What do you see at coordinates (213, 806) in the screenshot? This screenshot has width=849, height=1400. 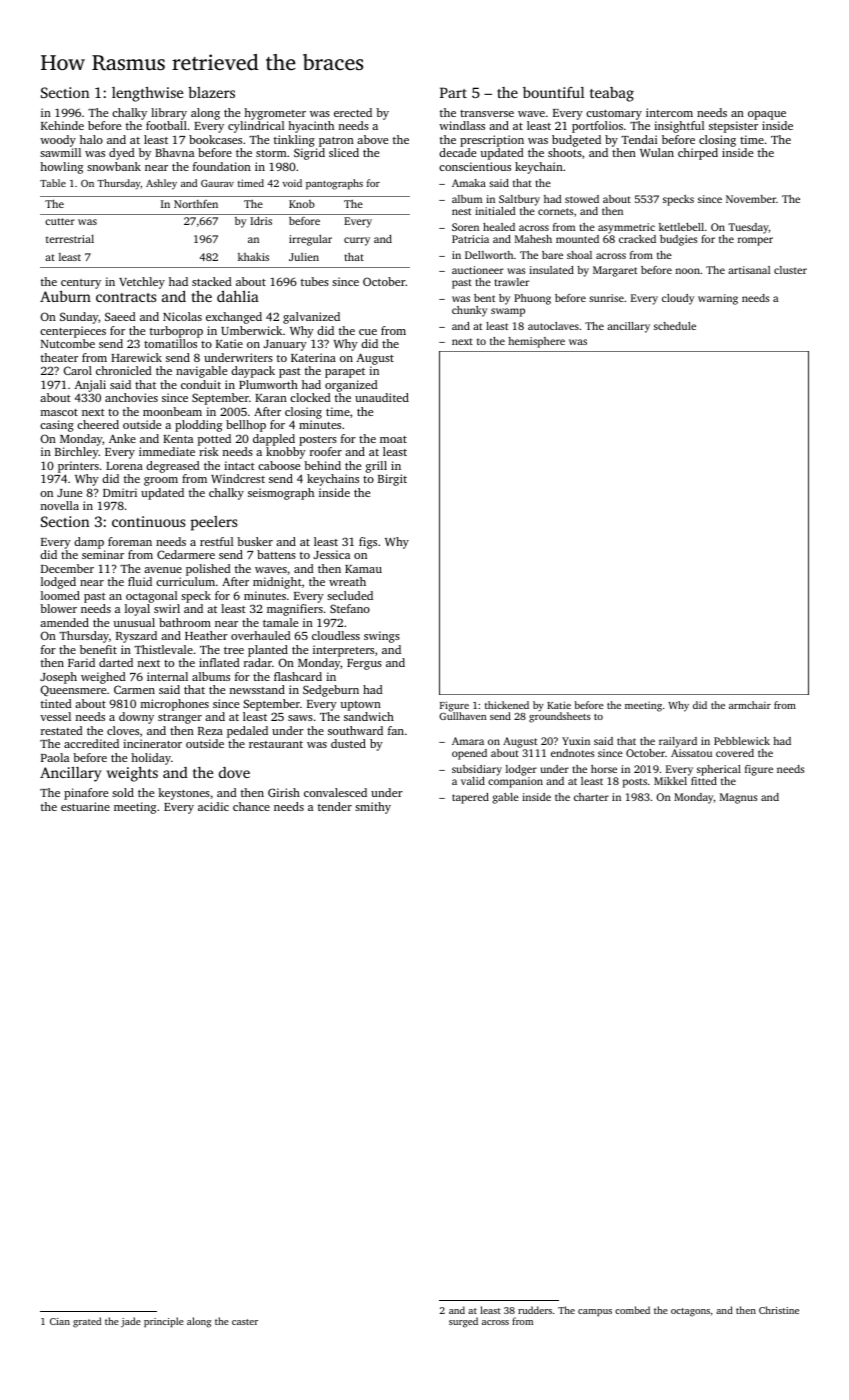 I see `acidic` at bounding box center [213, 806].
